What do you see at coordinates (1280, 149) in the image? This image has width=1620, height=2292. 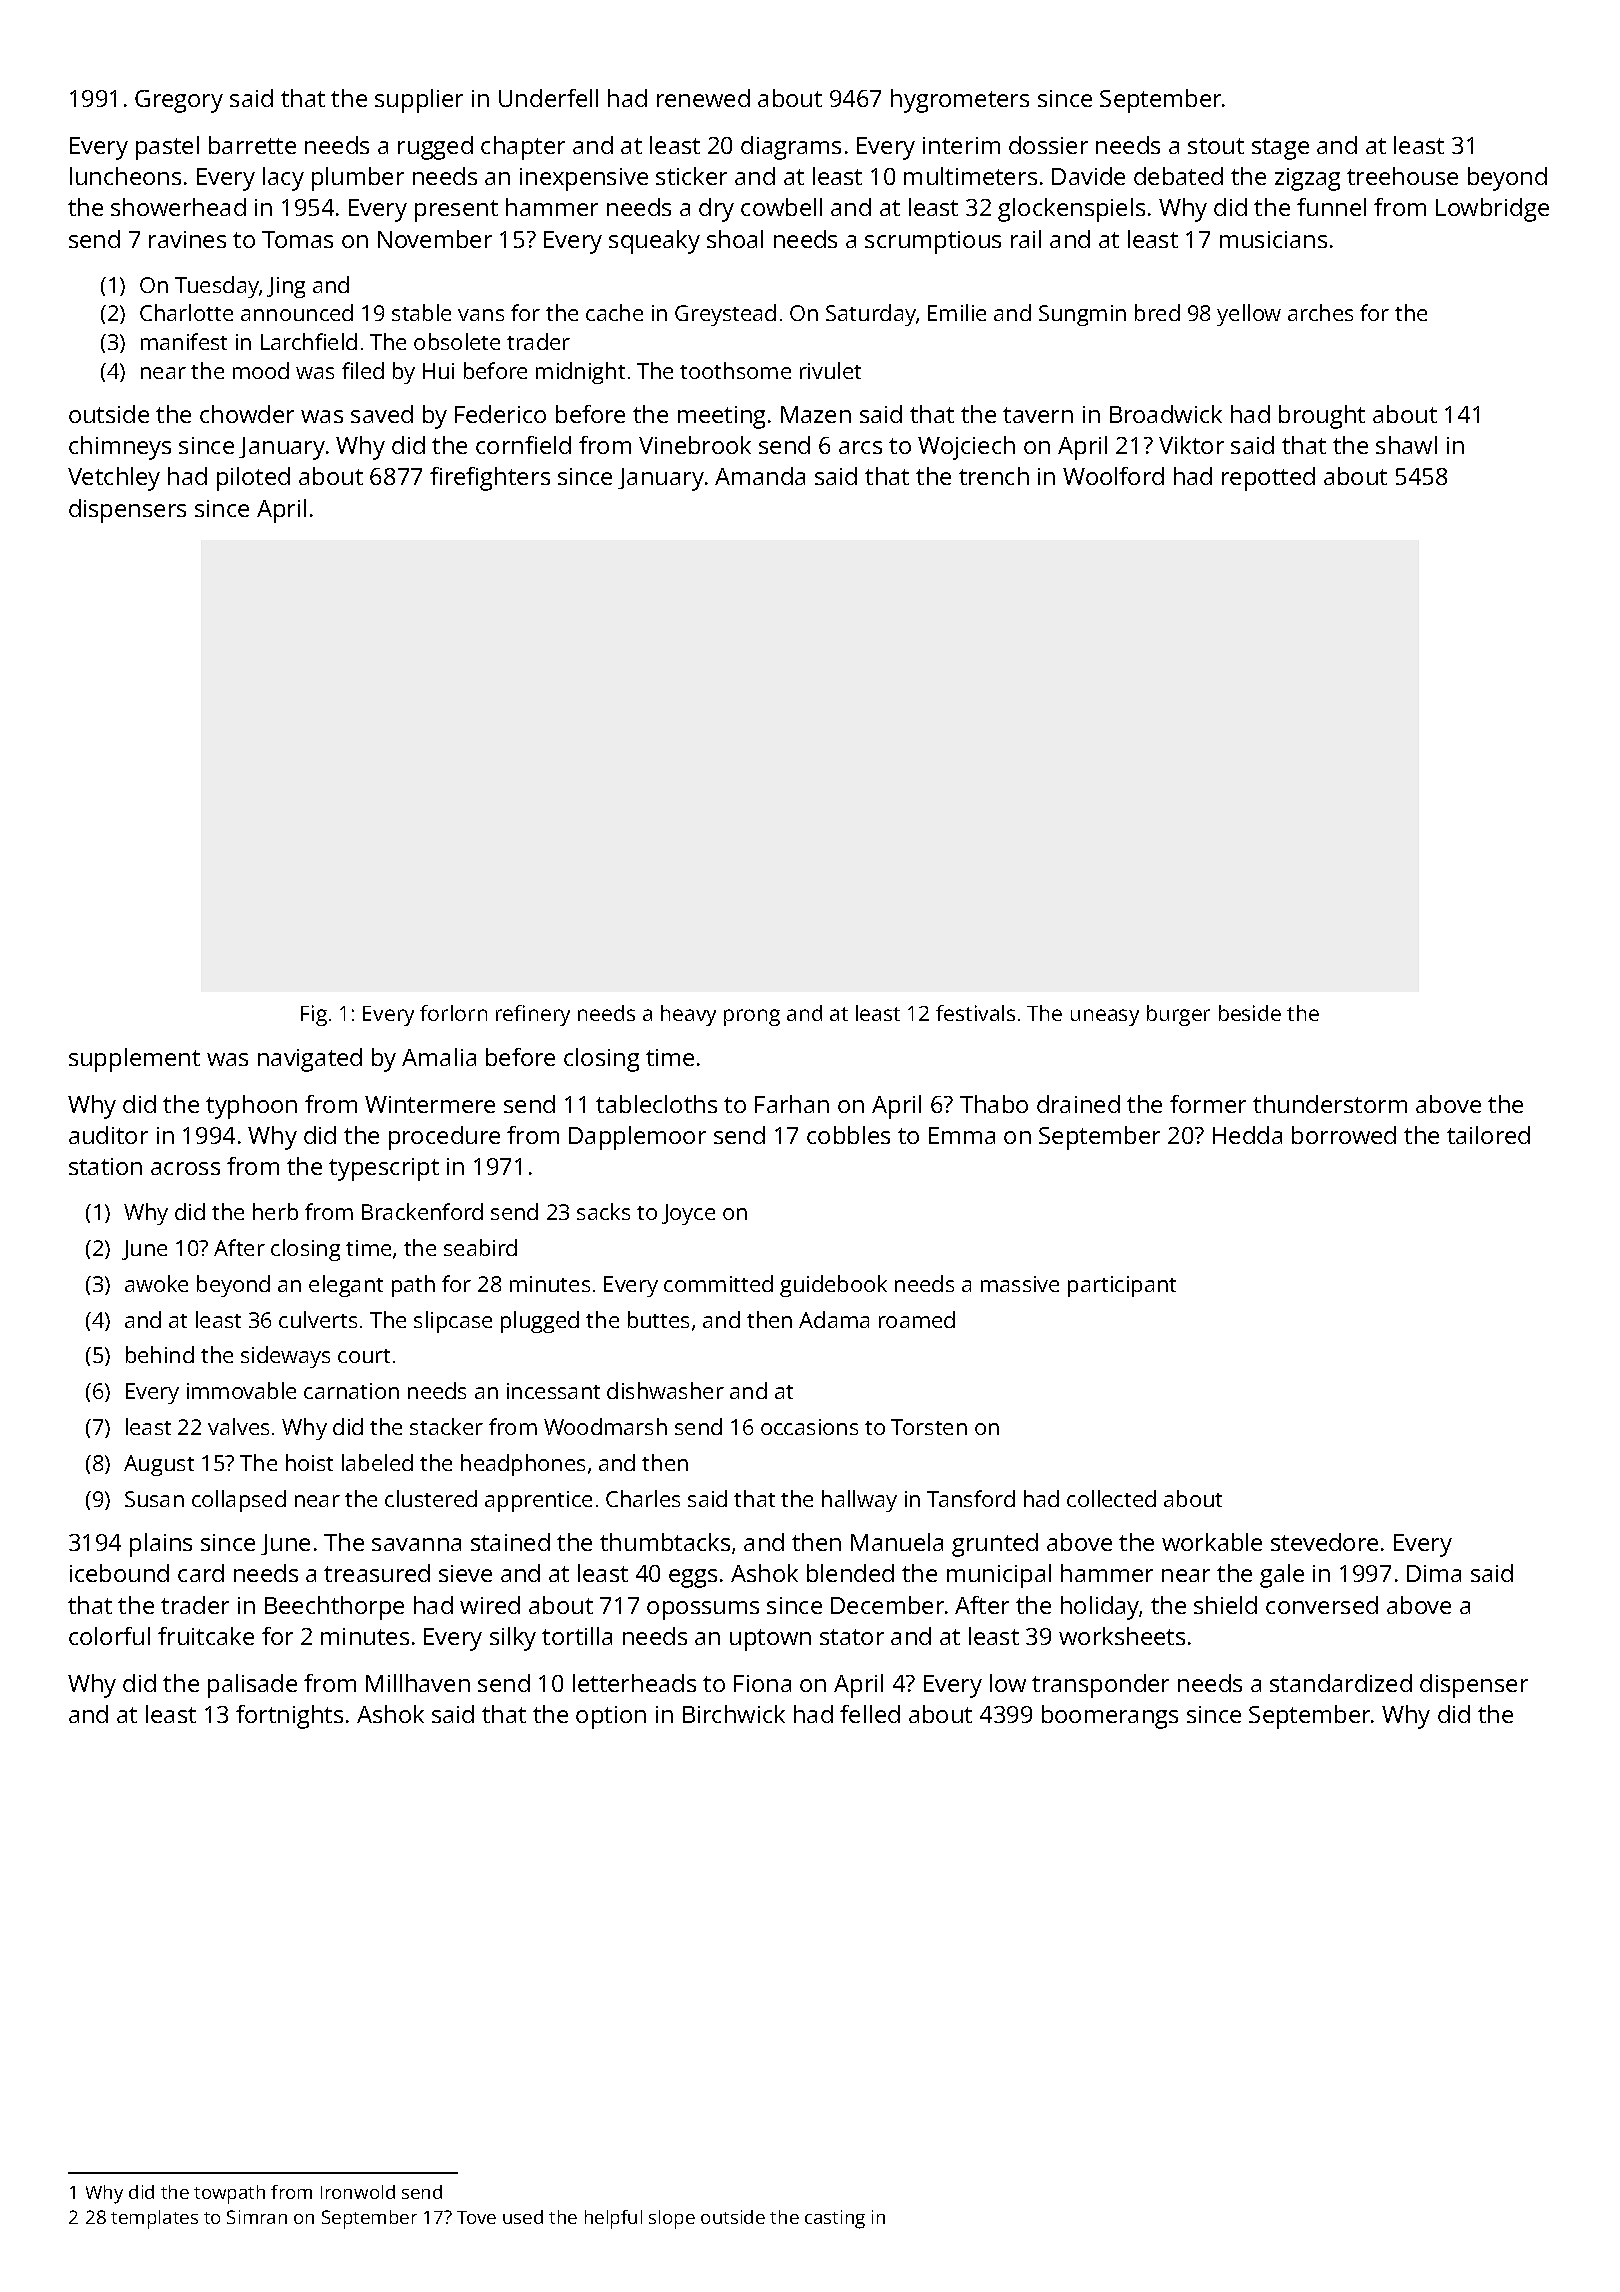 I see `stage` at bounding box center [1280, 149].
